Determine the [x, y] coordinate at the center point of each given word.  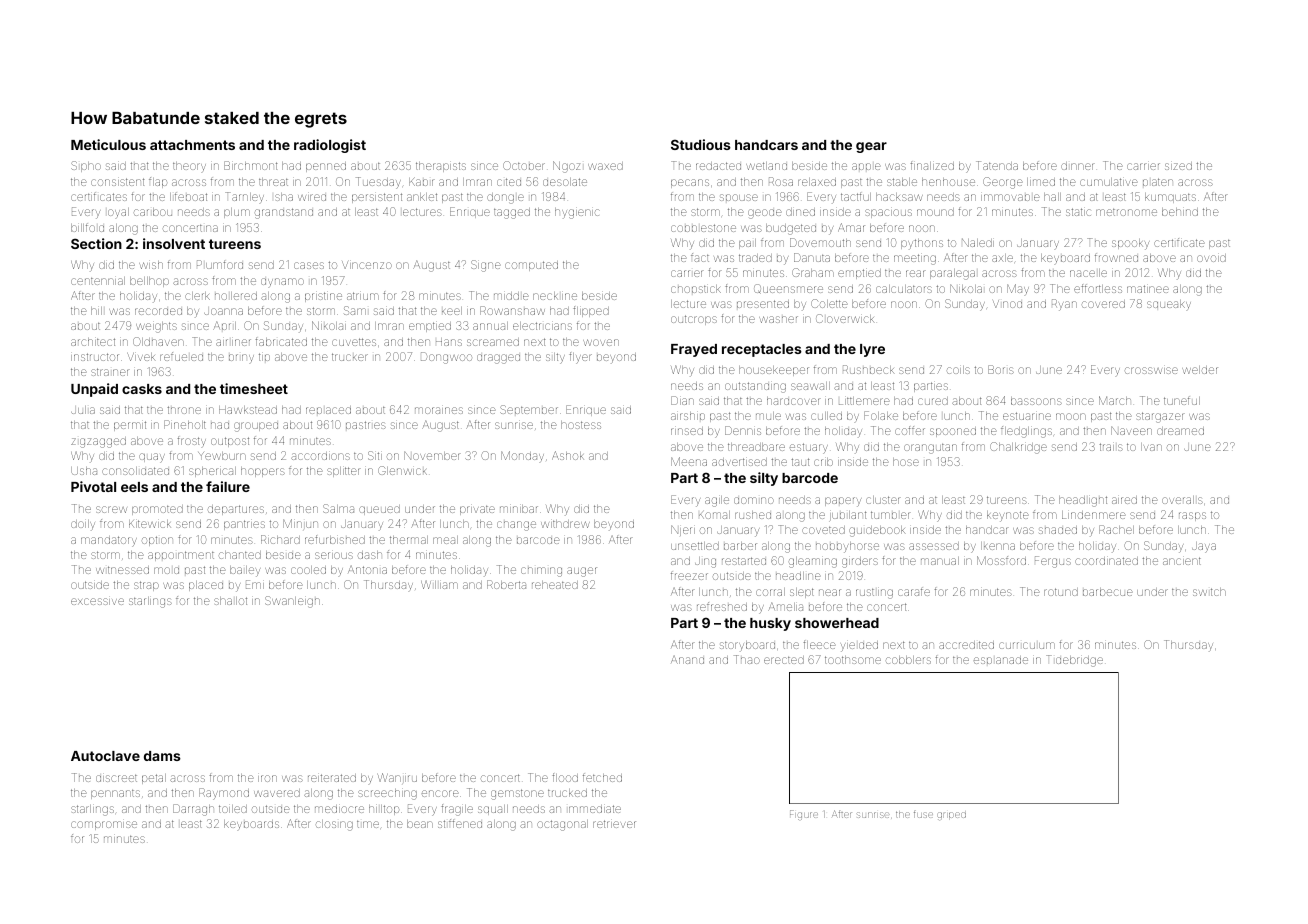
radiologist [330, 146]
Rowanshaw [512, 310]
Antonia [367, 570]
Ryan [1064, 305]
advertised [739, 462]
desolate [565, 182]
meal [445, 540]
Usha [84, 471]
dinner [1077, 166]
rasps [1192, 516]
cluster [882, 500]
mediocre [339, 809]
